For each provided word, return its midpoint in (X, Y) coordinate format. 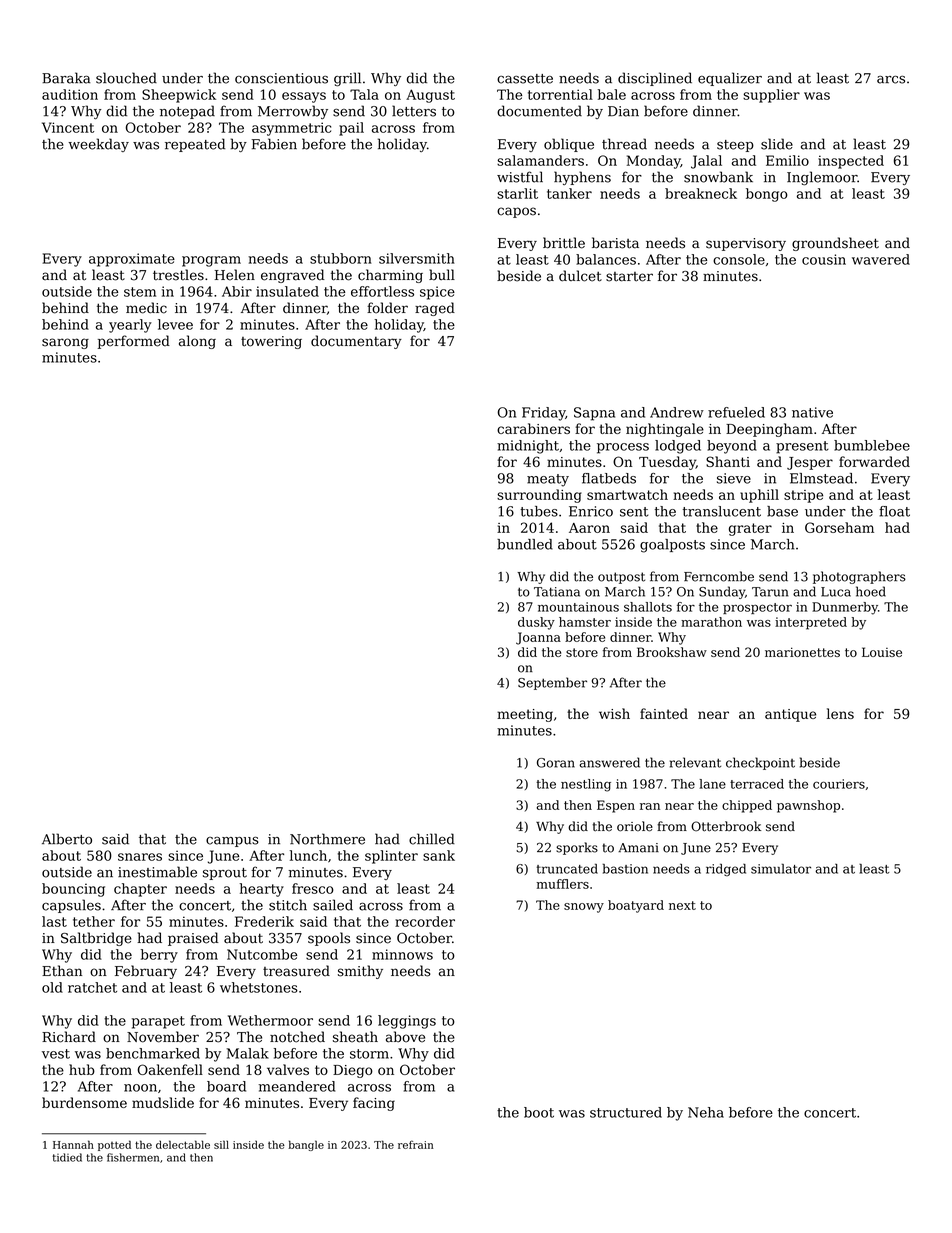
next (682, 905)
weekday (98, 145)
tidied (67, 1157)
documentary (356, 342)
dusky (536, 623)
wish (614, 713)
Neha (706, 1112)
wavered (881, 259)
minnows (402, 954)
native (812, 412)
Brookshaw (672, 652)
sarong (65, 343)
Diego (353, 1071)
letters (414, 111)
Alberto (67, 839)
